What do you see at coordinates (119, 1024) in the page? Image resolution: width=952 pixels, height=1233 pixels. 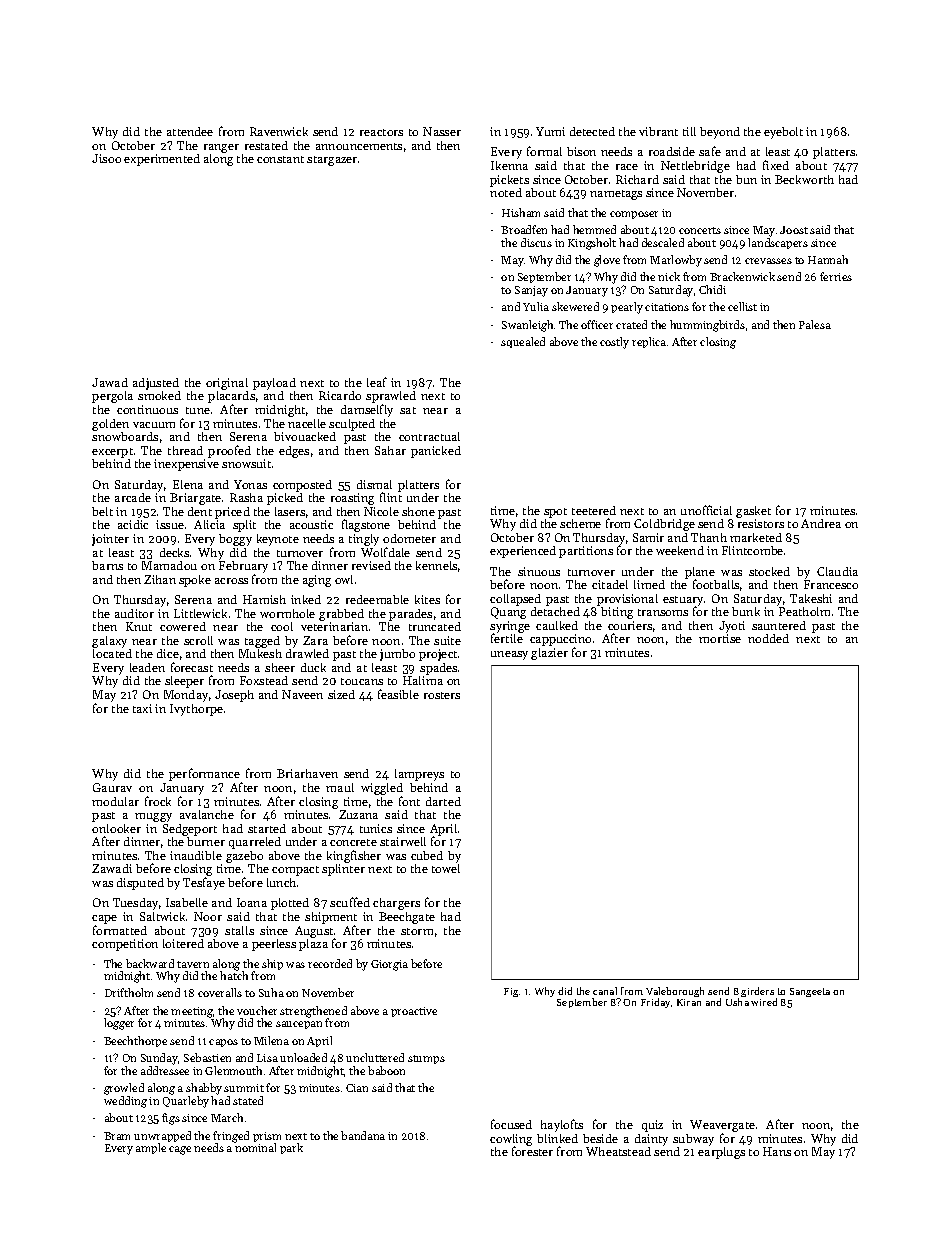 I see `logger` at bounding box center [119, 1024].
